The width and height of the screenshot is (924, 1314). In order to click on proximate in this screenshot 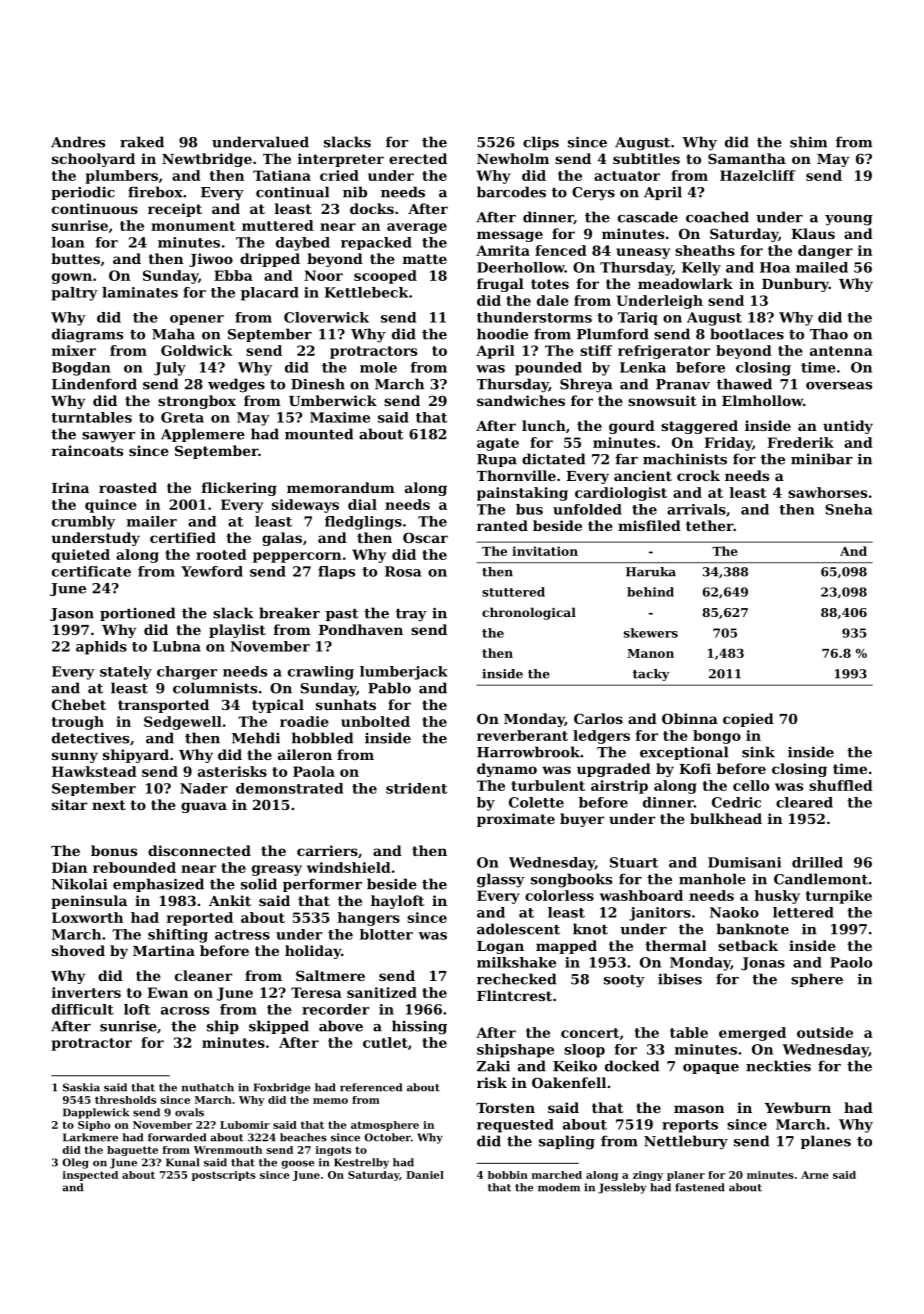, I will do `click(516, 820)`.
